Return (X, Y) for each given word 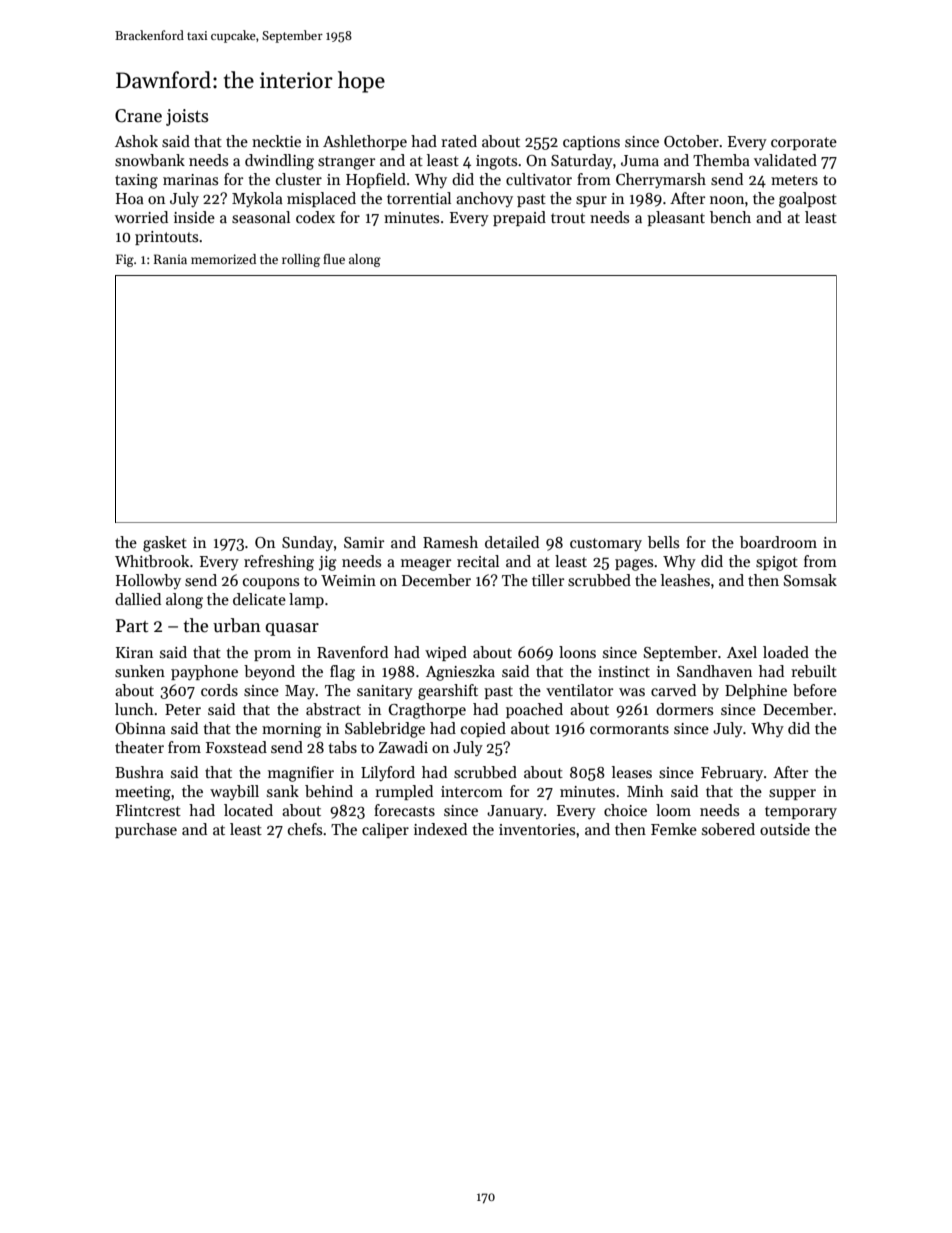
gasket (165, 544)
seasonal (261, 217)
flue (334, 259)
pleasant (676, 218)
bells (663, 542)
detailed (512, 542)
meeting (143, 793)
